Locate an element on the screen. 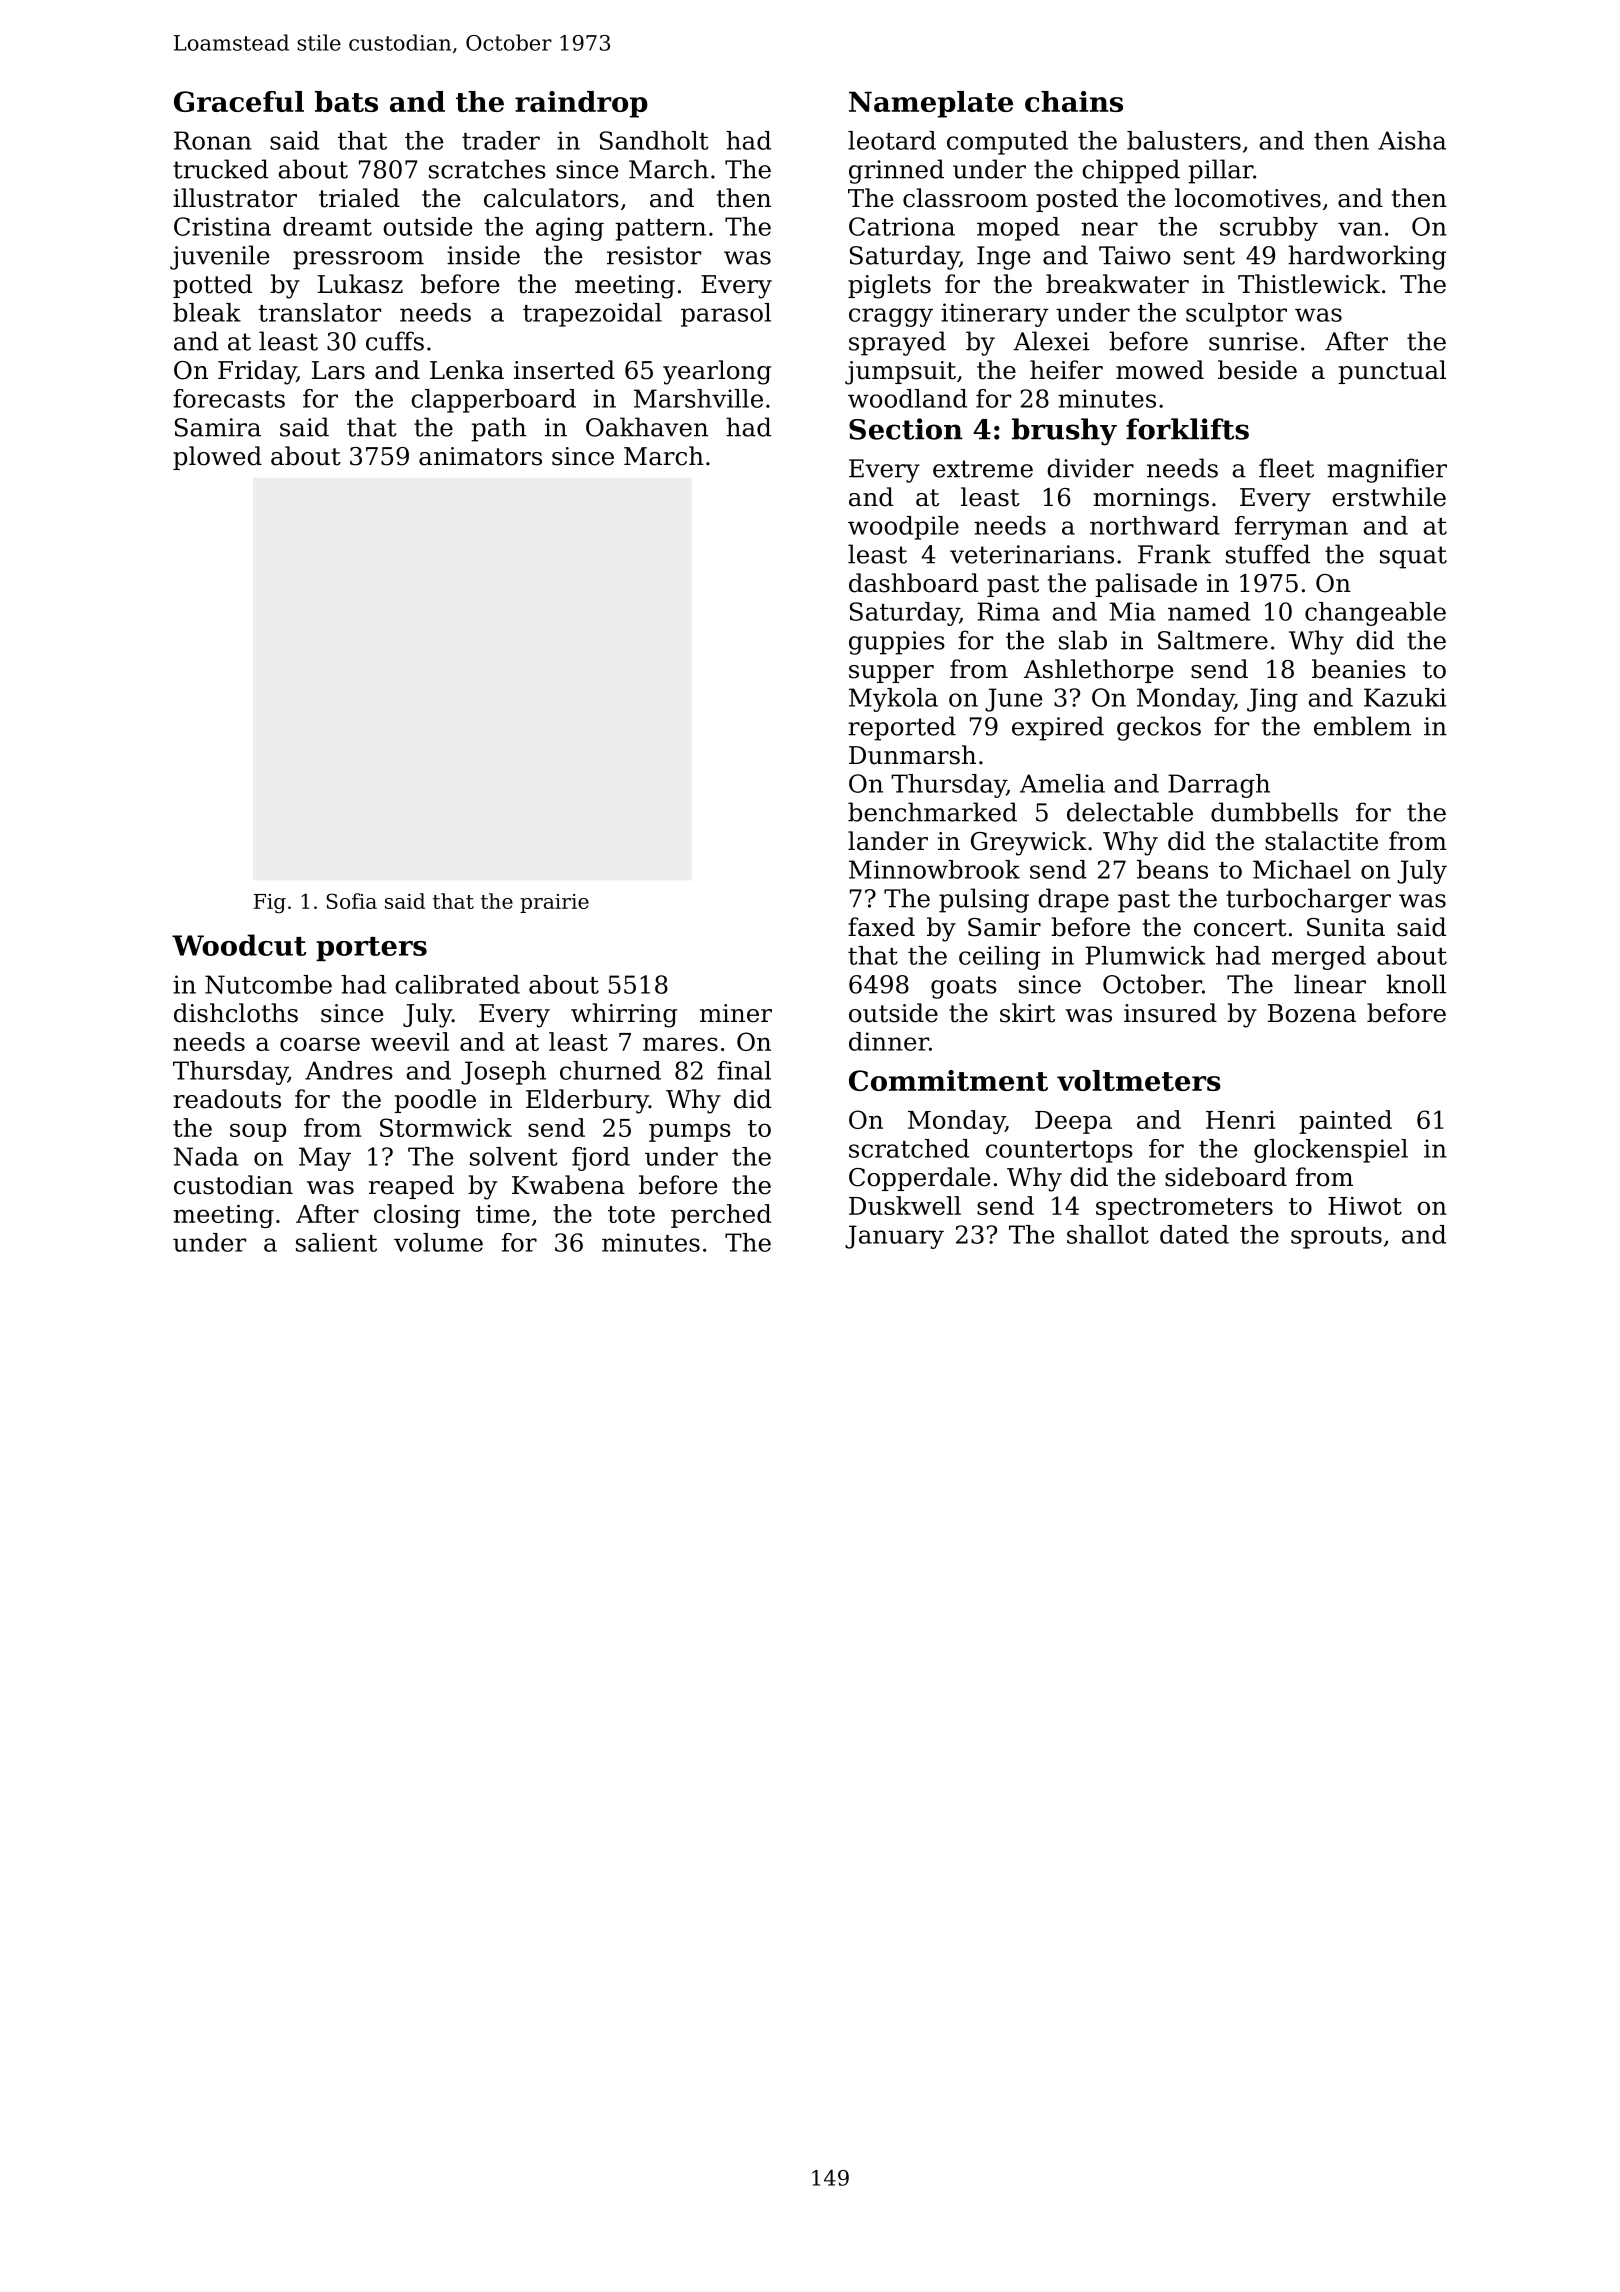 Image resolution: width=1620 pixels, height=2292 pixels. shallot is located at coordinates (1108, 1234).
